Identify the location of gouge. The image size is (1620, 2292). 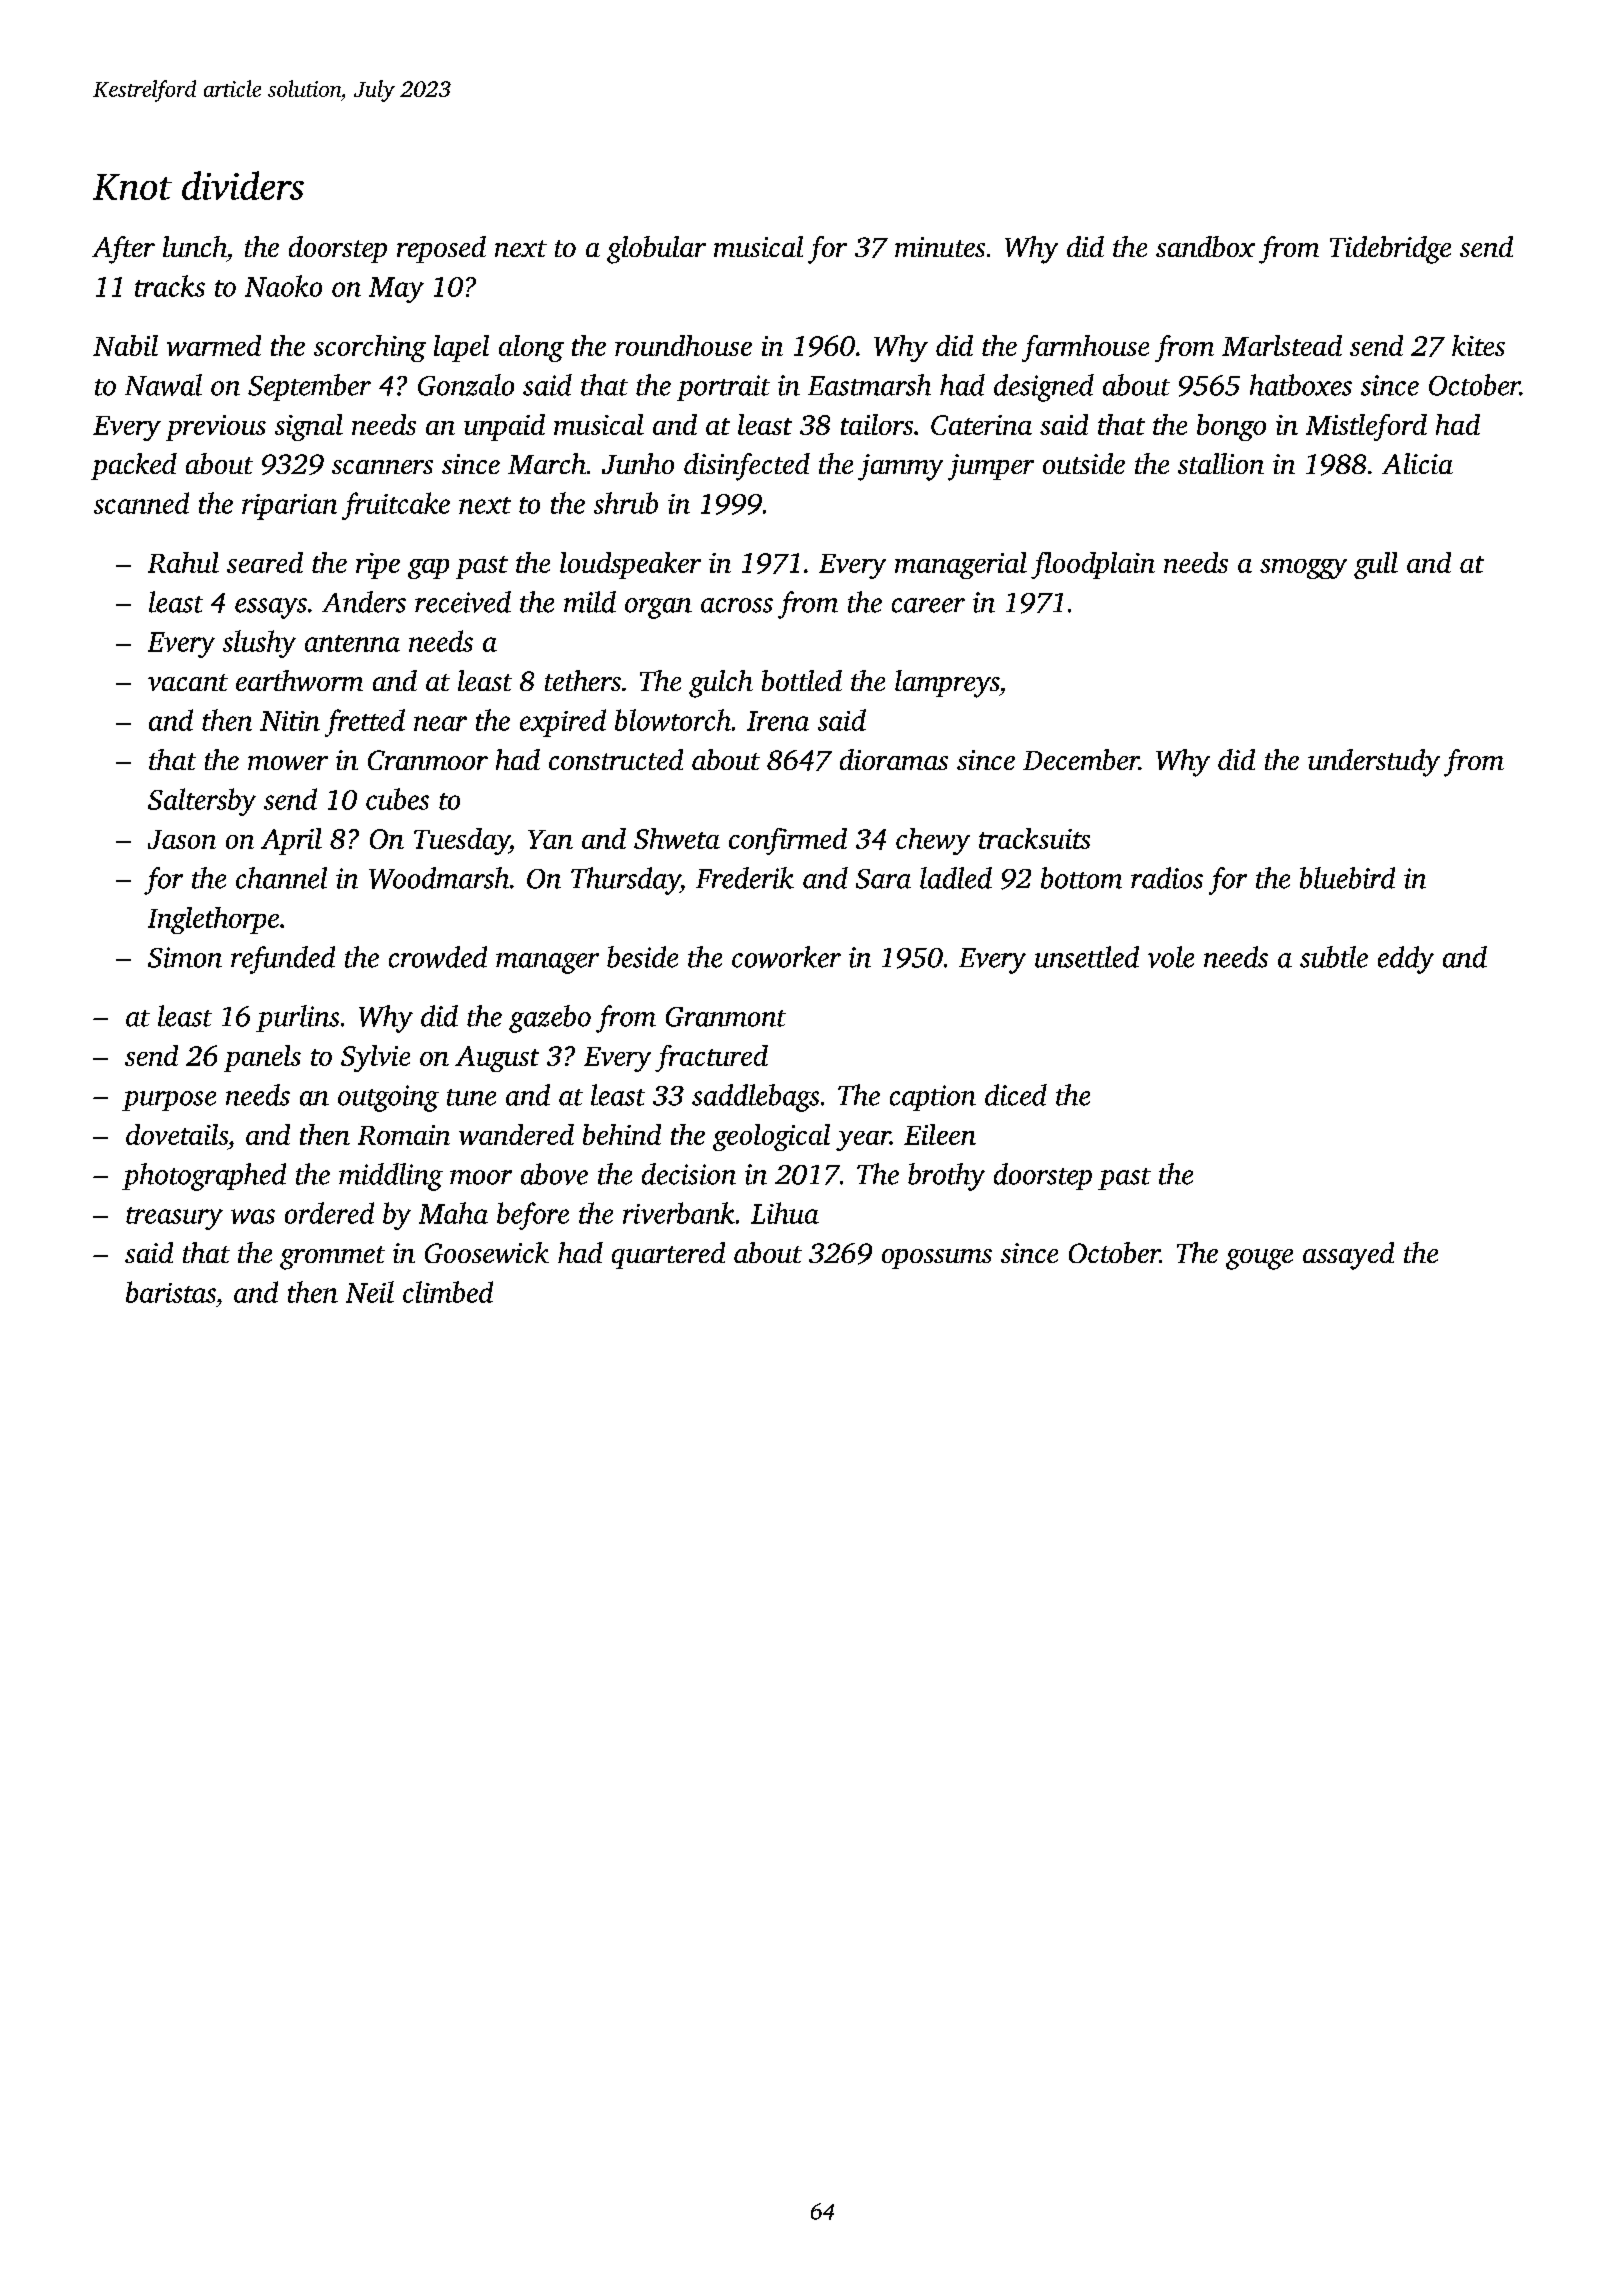
(1259, 1259).
